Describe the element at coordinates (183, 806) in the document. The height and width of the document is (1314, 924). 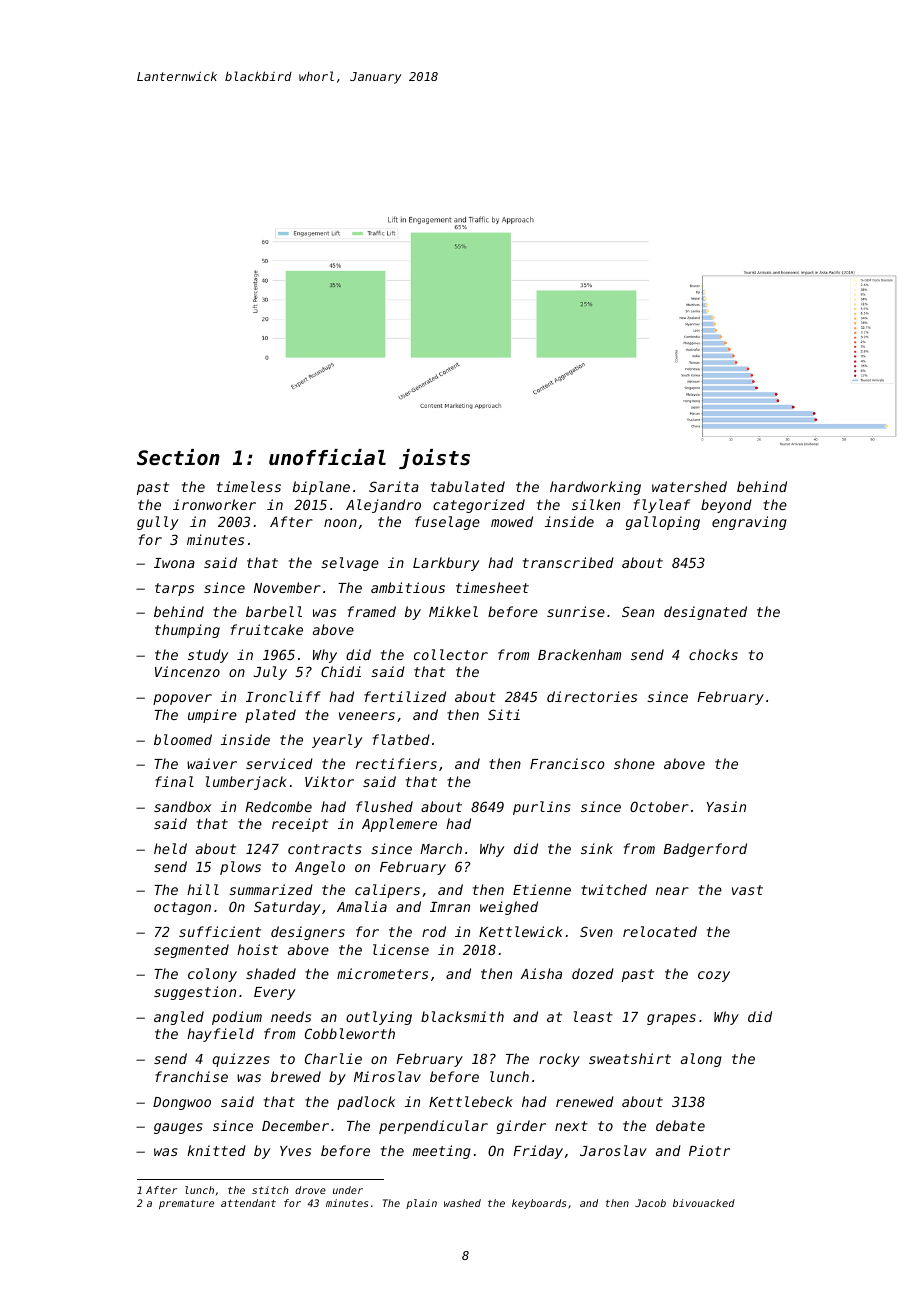
I see `sandbox` at that location.
